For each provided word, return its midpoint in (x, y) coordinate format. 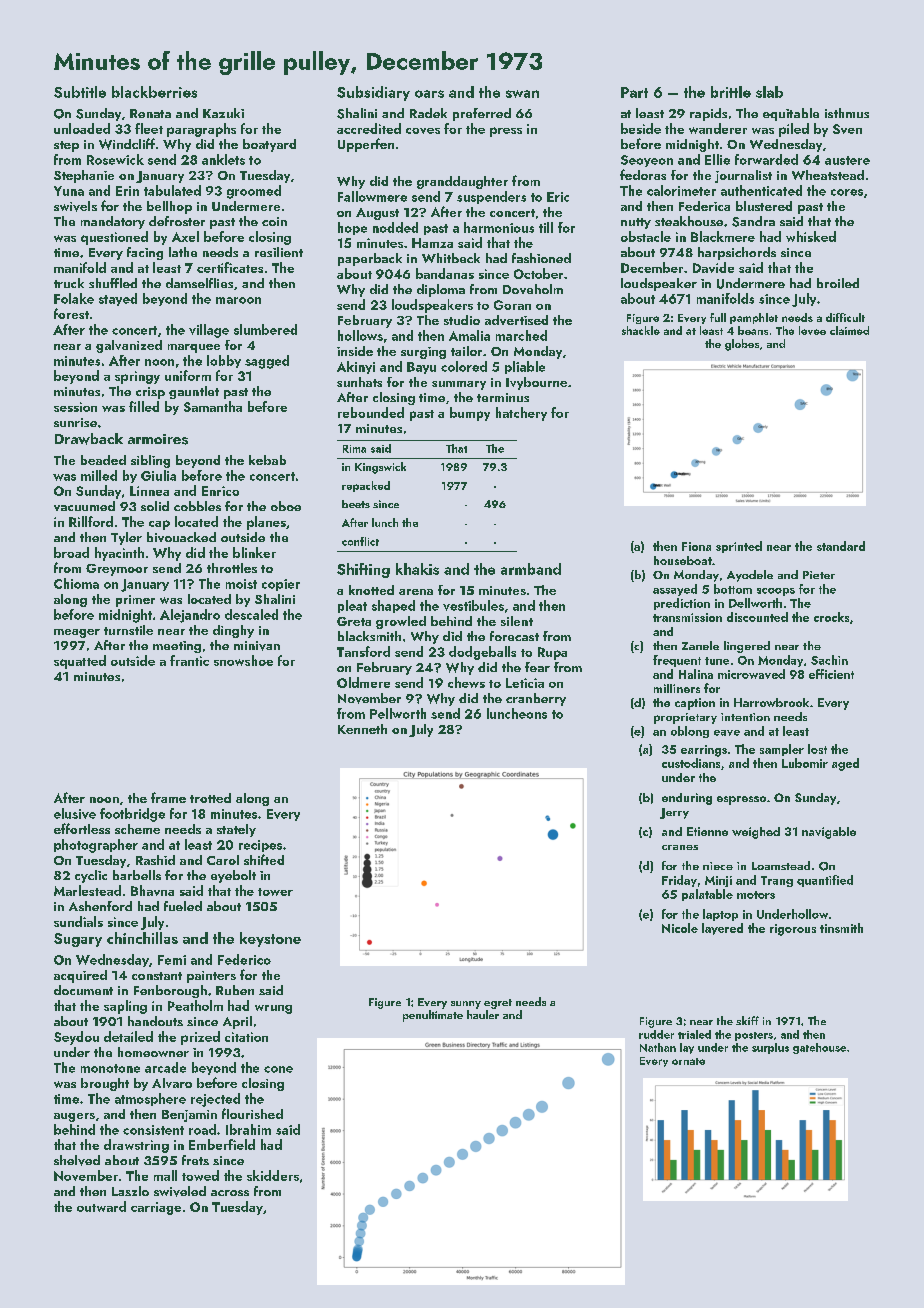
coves (423, 131)
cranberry (536, 699)
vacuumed (84, 506)
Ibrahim (248, 1129)
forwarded (766, 159)
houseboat (683, 560)
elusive (75, 813)
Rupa (552, 653)
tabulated (172, 190)
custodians (691, 763)
